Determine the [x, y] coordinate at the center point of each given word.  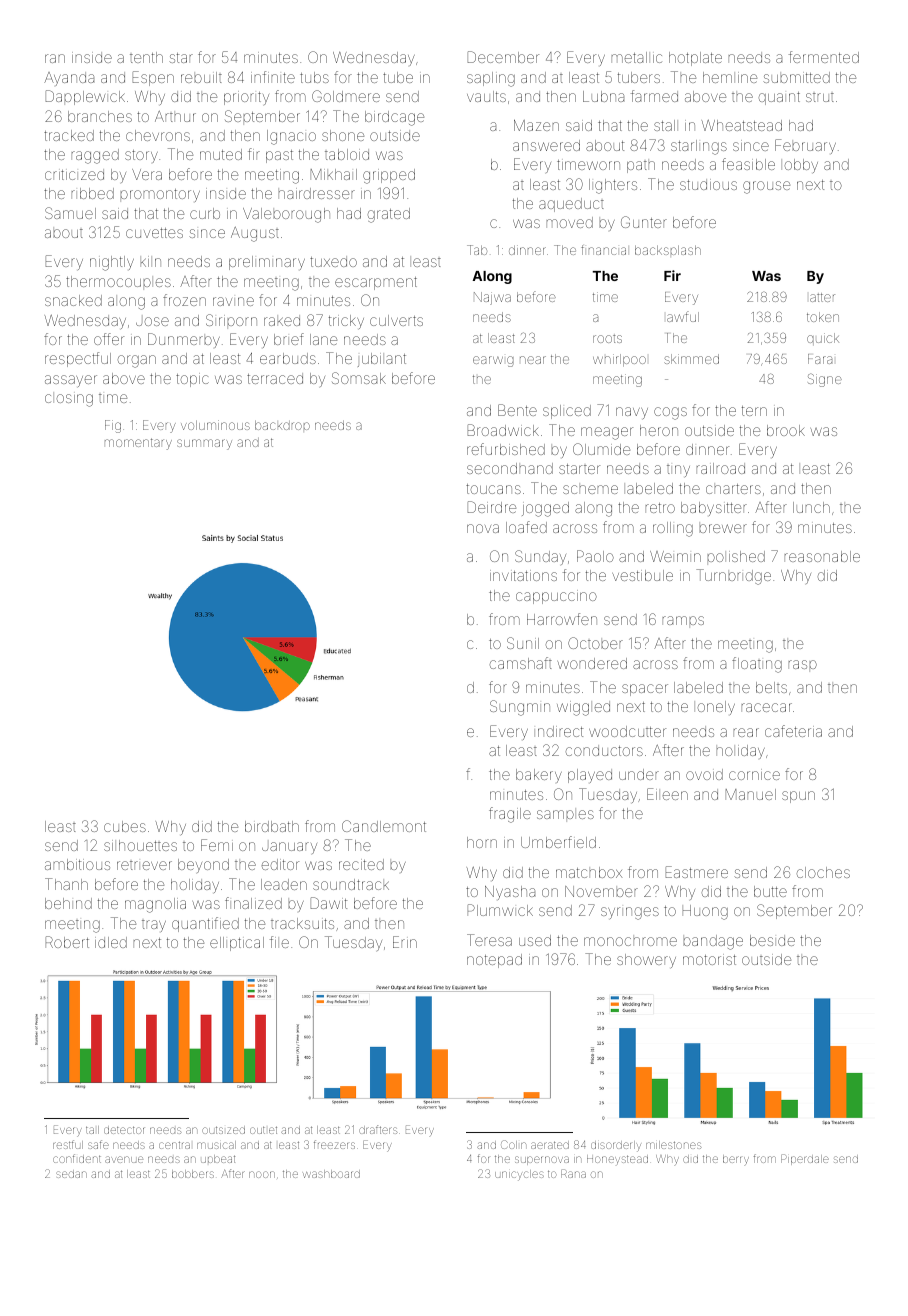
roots [607, 338]
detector [124, 1130]
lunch [811, 507]
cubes [125, 826]
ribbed [93, 193]
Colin [513, 1144]
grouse [766, 187]
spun [798, 797]
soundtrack [351, 884]
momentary [138, 444]
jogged [545, 509]
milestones [674, 1145]
